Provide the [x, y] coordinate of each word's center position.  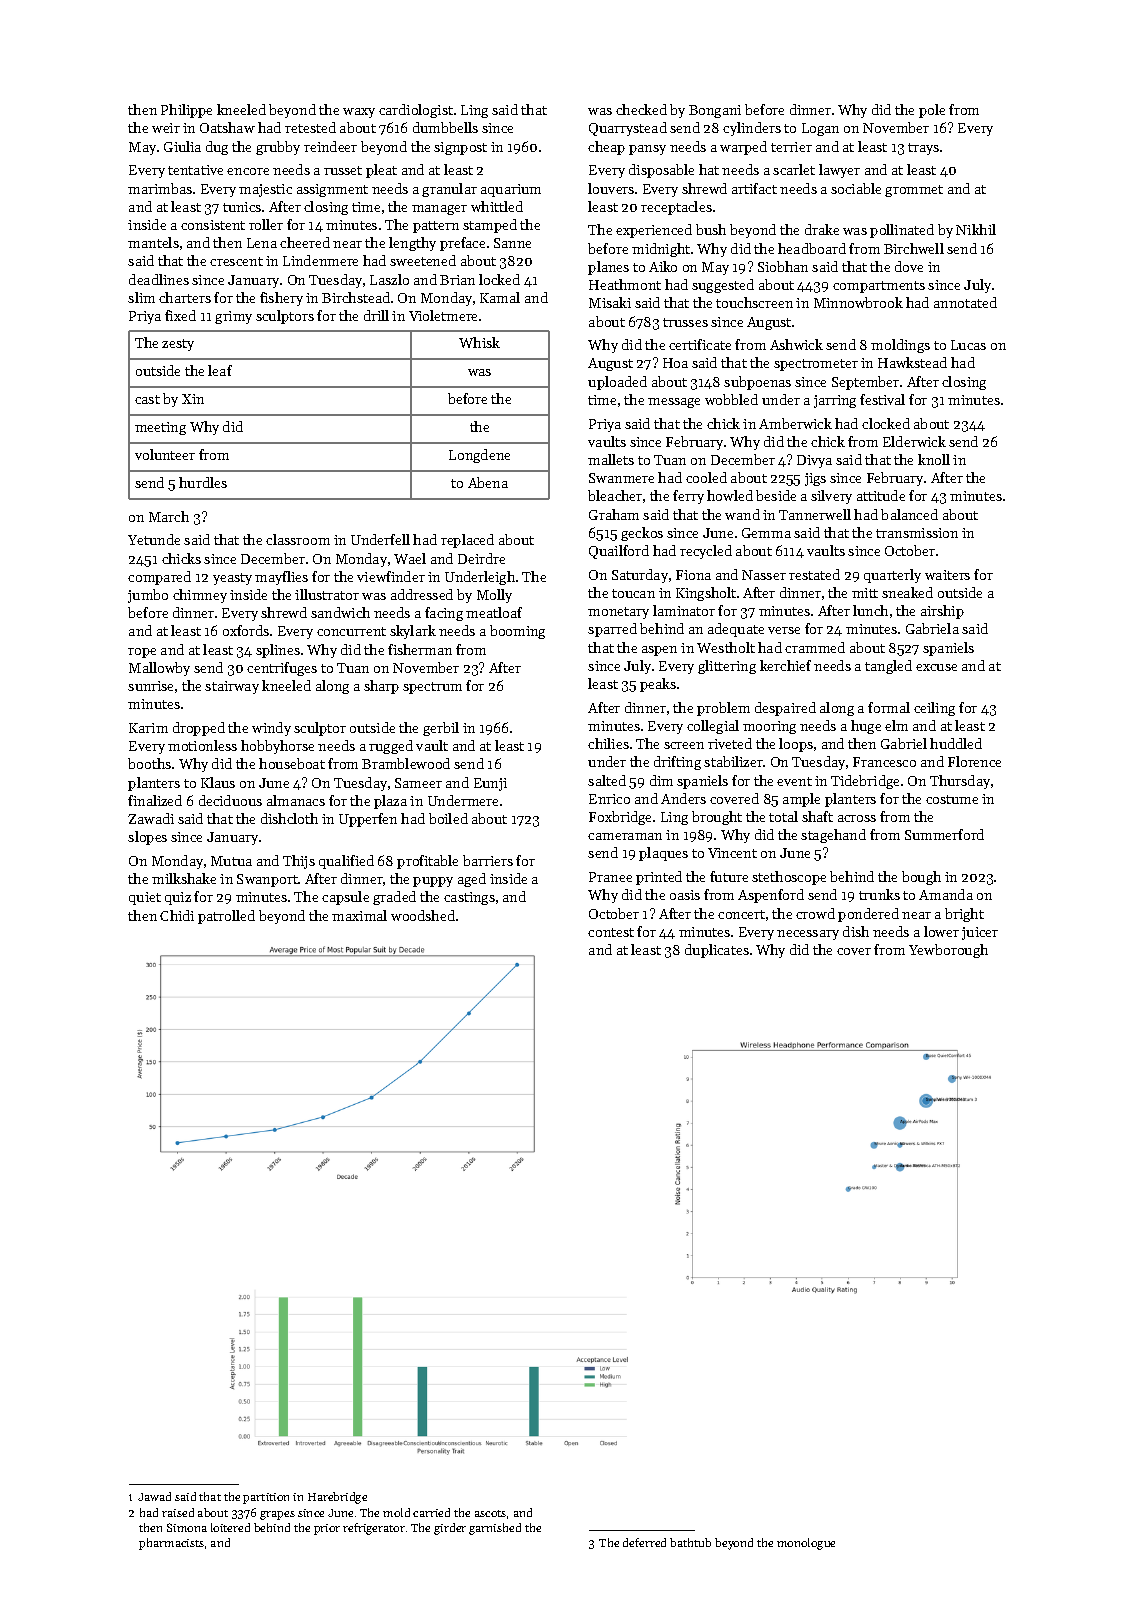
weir [166, 128]
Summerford [944, 834]
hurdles [203, 482]
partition [266, 1498]
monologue [806, 1544]
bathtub [690, 1542]
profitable [427, 862]
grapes [277, 1515]
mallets [611, 459]
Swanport [267, 880]
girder [450, 1529]
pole [932, 111]
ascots [490, 1513]
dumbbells [445, 127]
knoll [934, 459]
